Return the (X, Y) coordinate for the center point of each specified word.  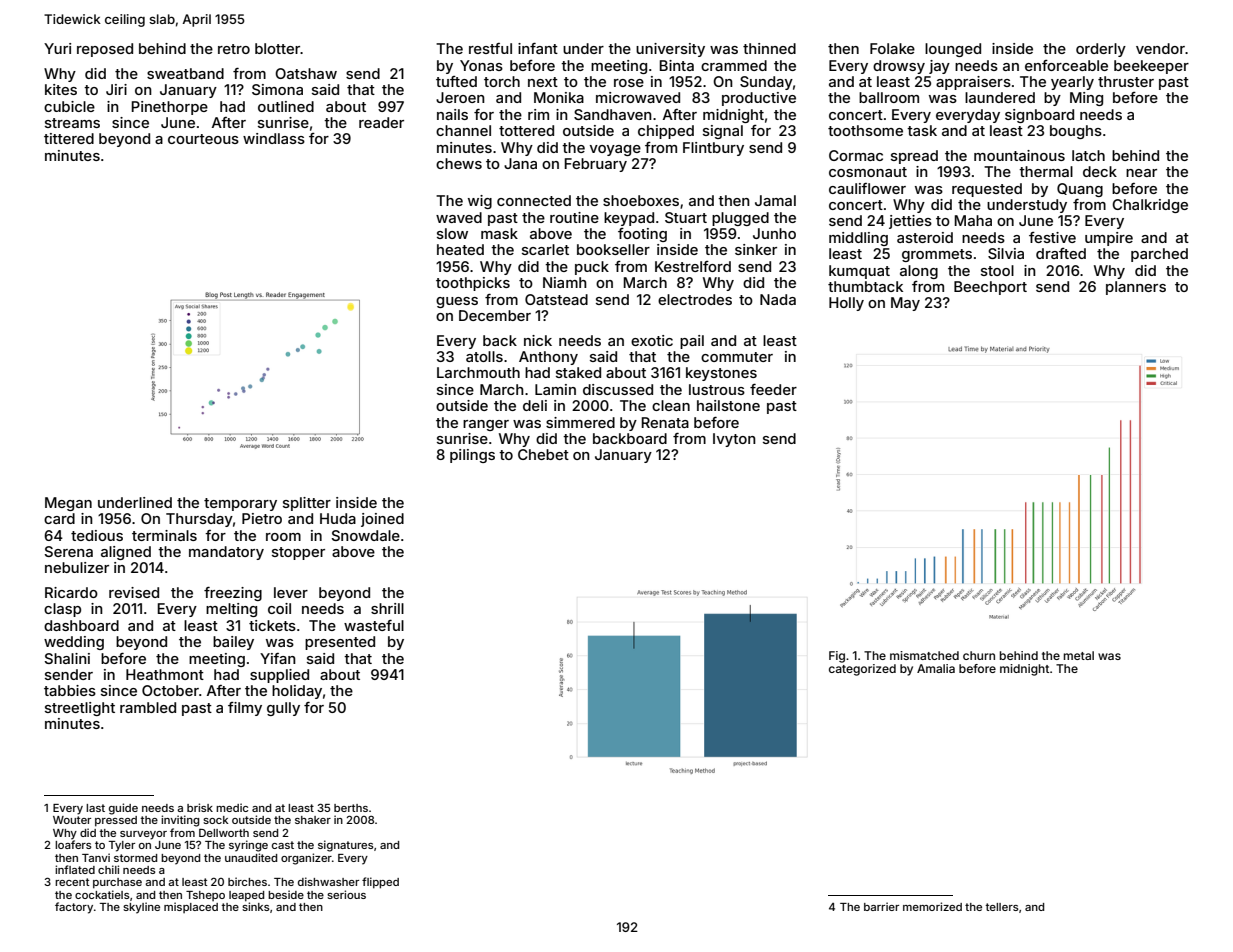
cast (283, 845)
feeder (773, 389)
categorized (862, 670)
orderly (1101, 50)
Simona (277, 89)
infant (538, 48)
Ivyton (734, 440)
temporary (240, 504)
